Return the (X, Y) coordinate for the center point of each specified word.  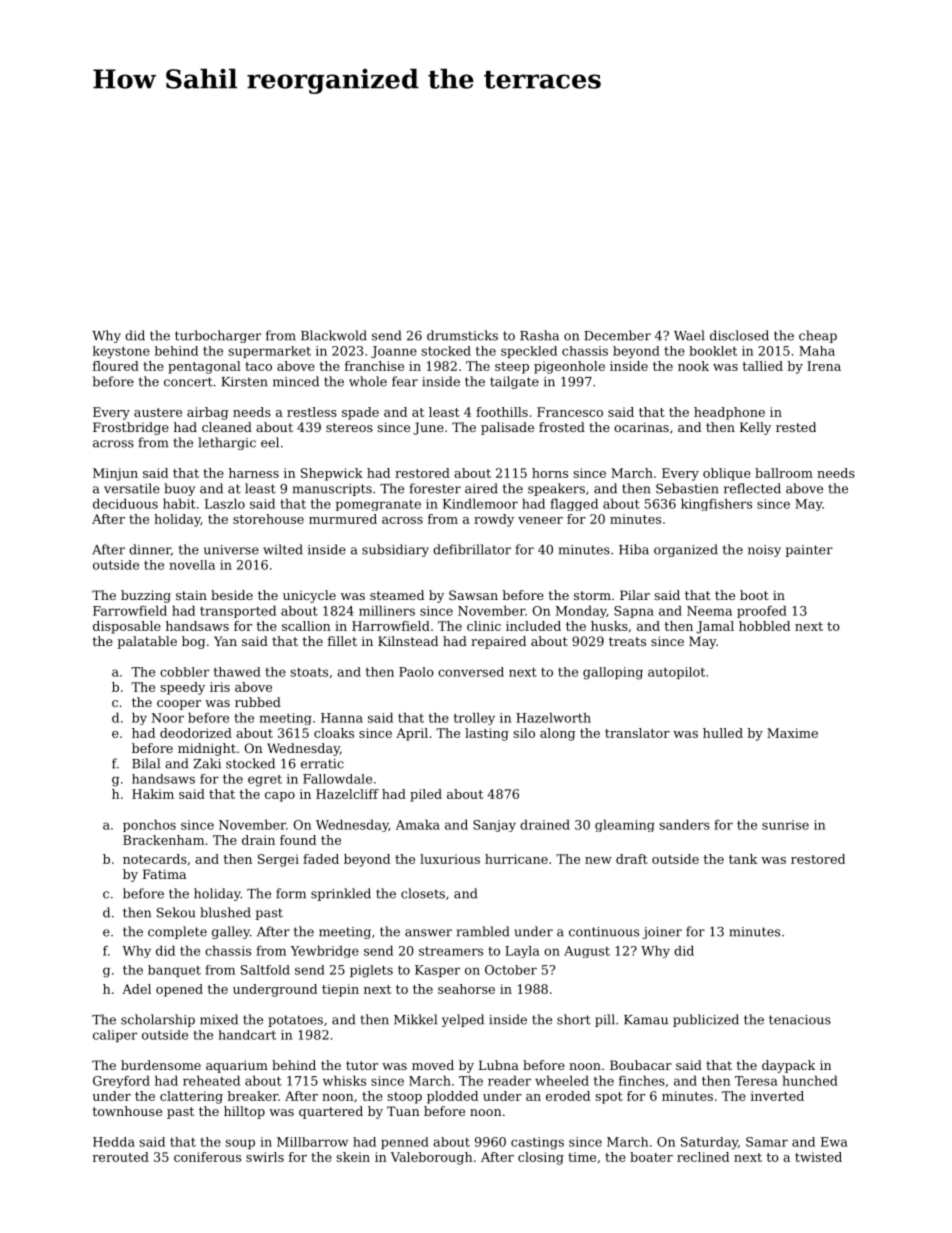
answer (428, 933)
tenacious (800, 1020)
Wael (689, 335)
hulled (723, 733)
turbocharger (218, 336)
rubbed (258, 702)
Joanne (394, 352)
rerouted (121, 1157)
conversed (471, 672)
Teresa (756, 1081)
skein (353, 1157)
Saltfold (265, 970)
